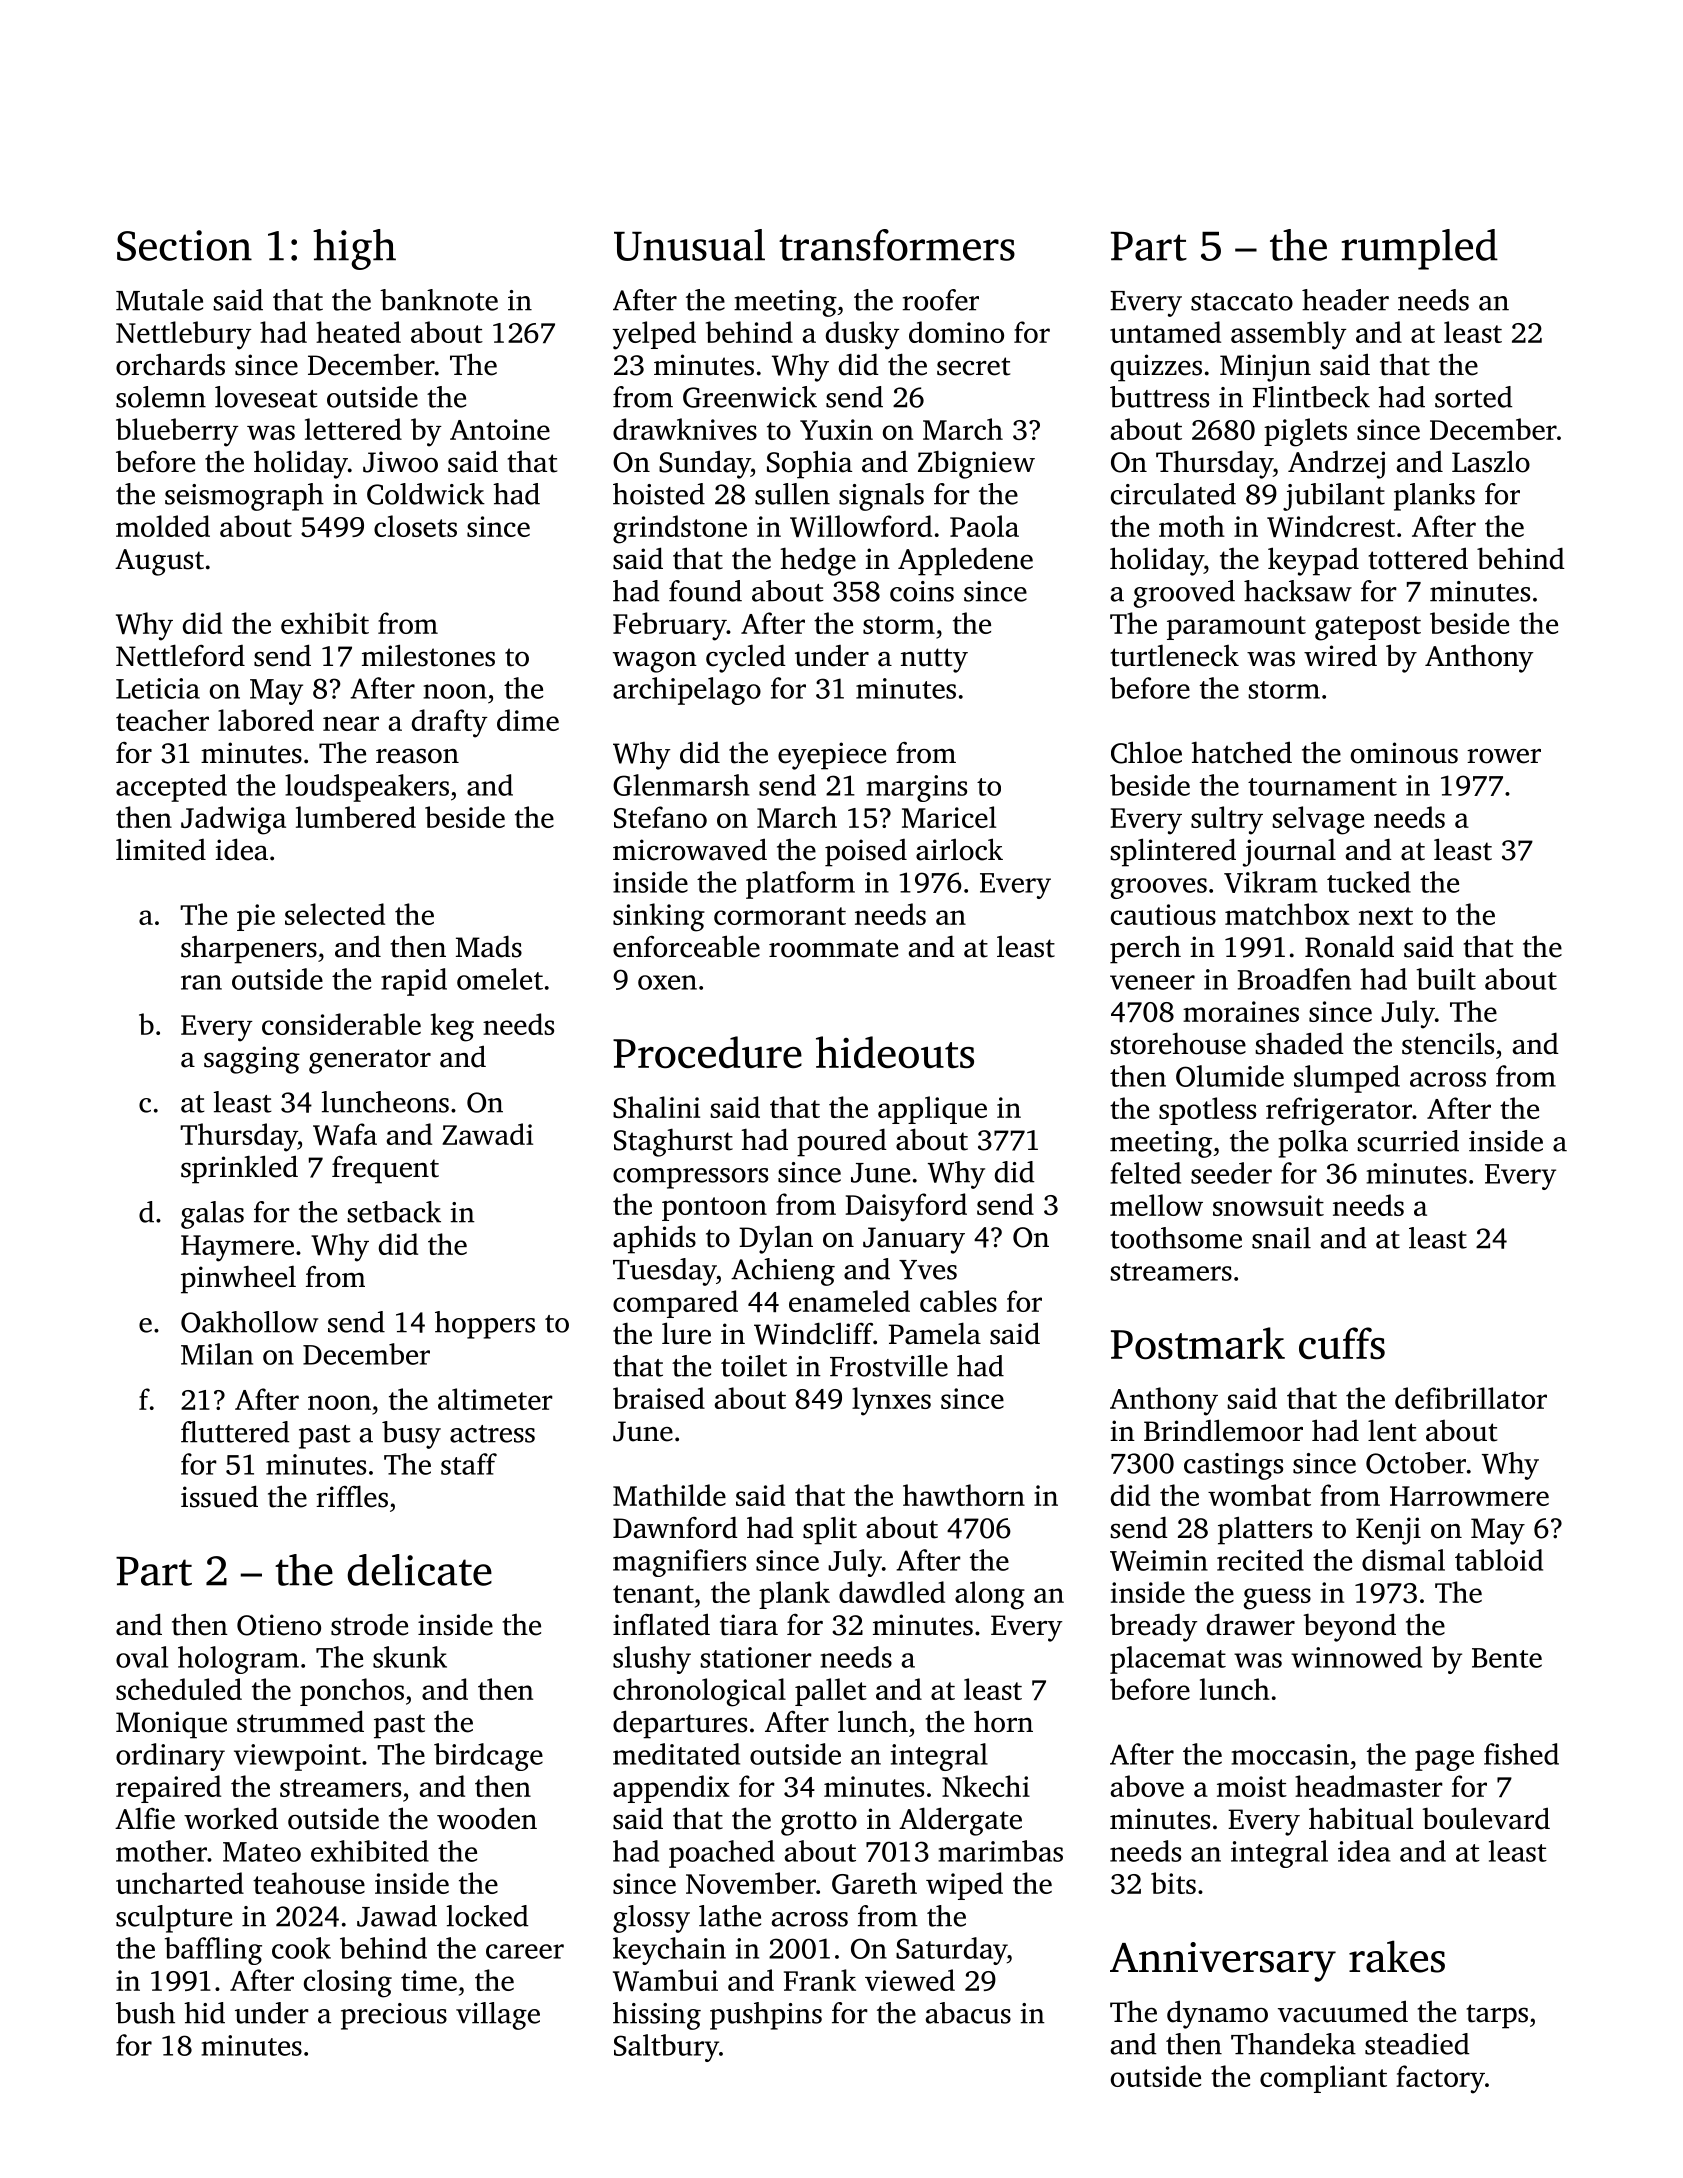 Image resolution: width=1683 pixels, height=2178 pixels. I want to click on turtleneck, so click(1175, 655).
